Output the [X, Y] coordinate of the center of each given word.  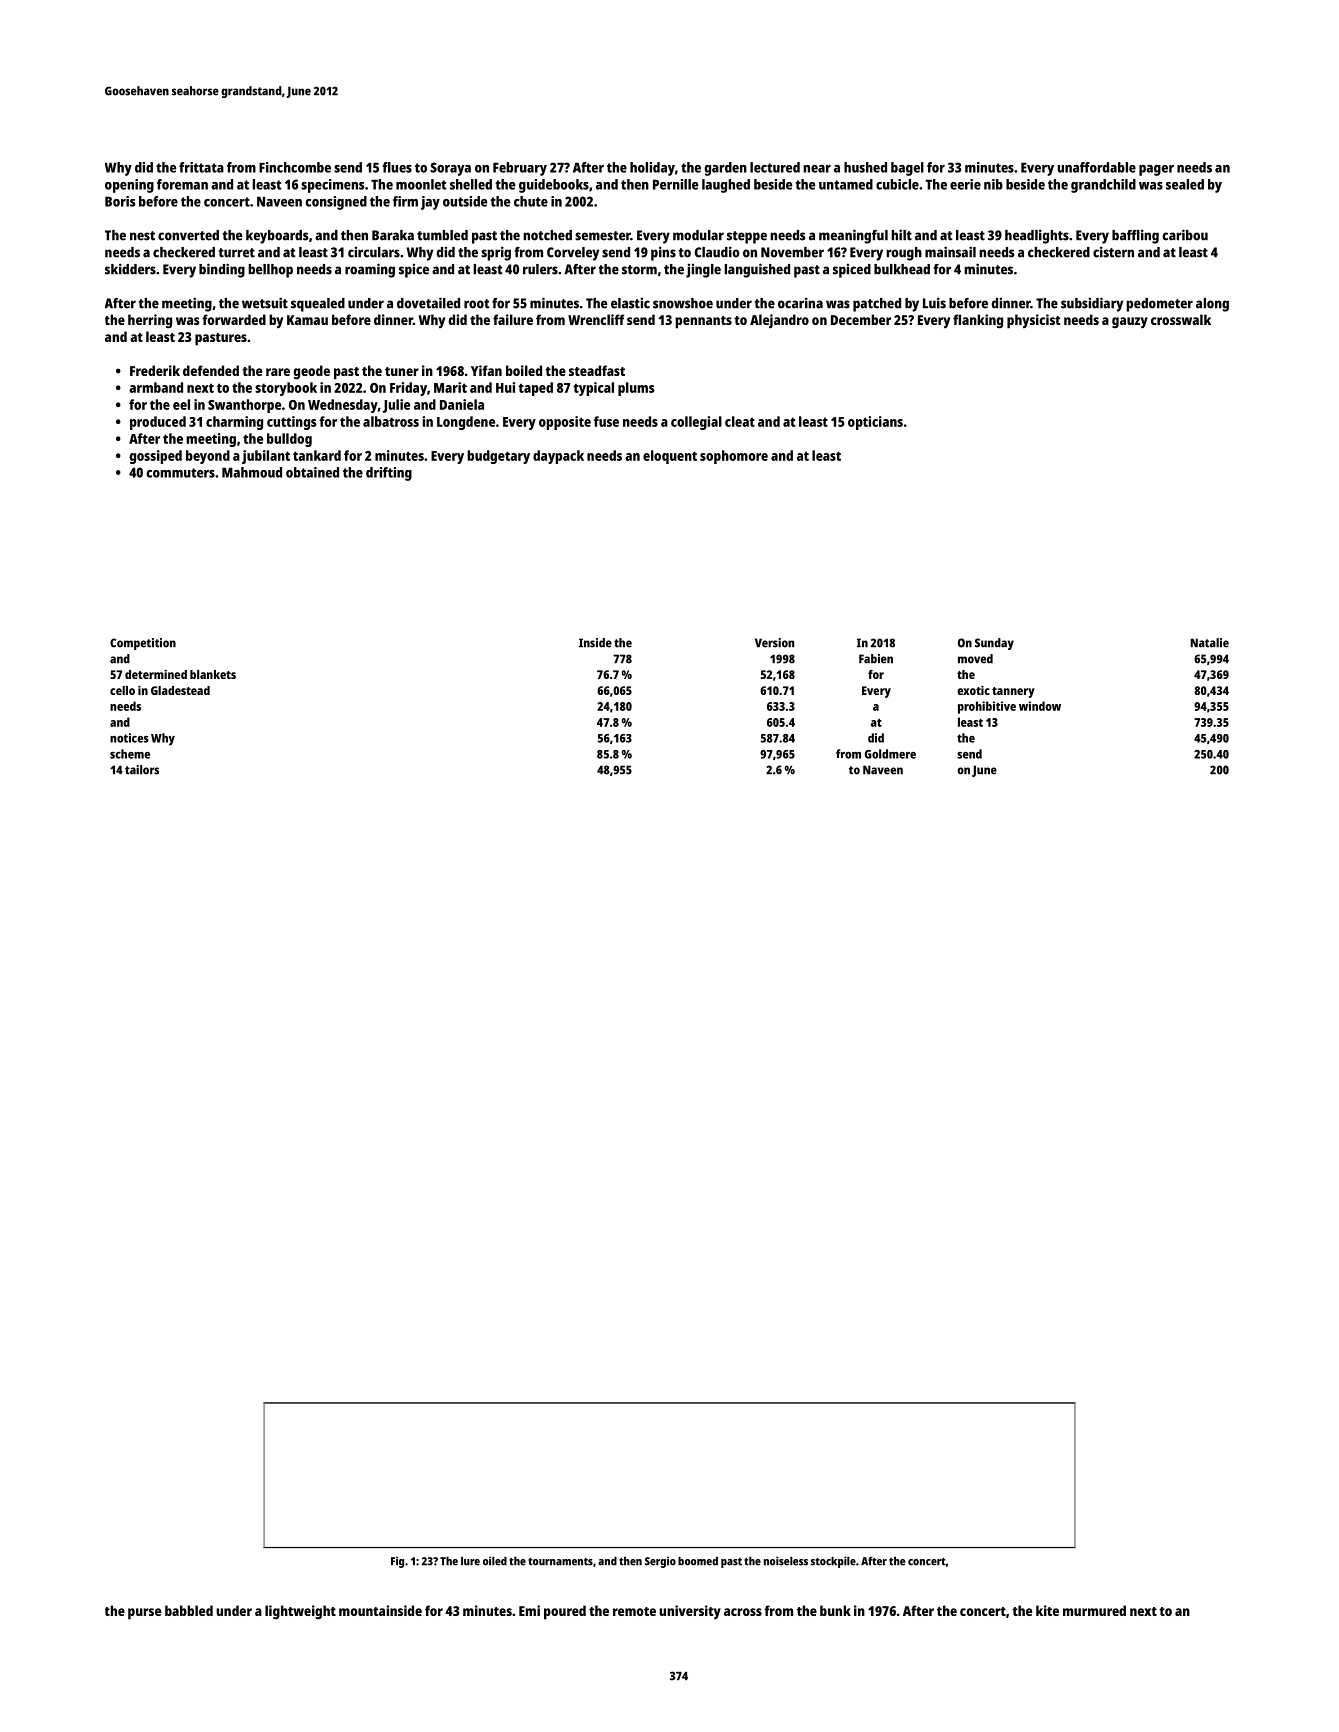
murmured [1094, 1610]
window [1040, 706]
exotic [973, 690]
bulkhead [902, 269]
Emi [529, 1610]
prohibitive [987, 707]
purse [144, 1614]
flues [397, 167]
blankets [213, 674]
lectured [775, 167]
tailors [142, 770]
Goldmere [890, 754]
